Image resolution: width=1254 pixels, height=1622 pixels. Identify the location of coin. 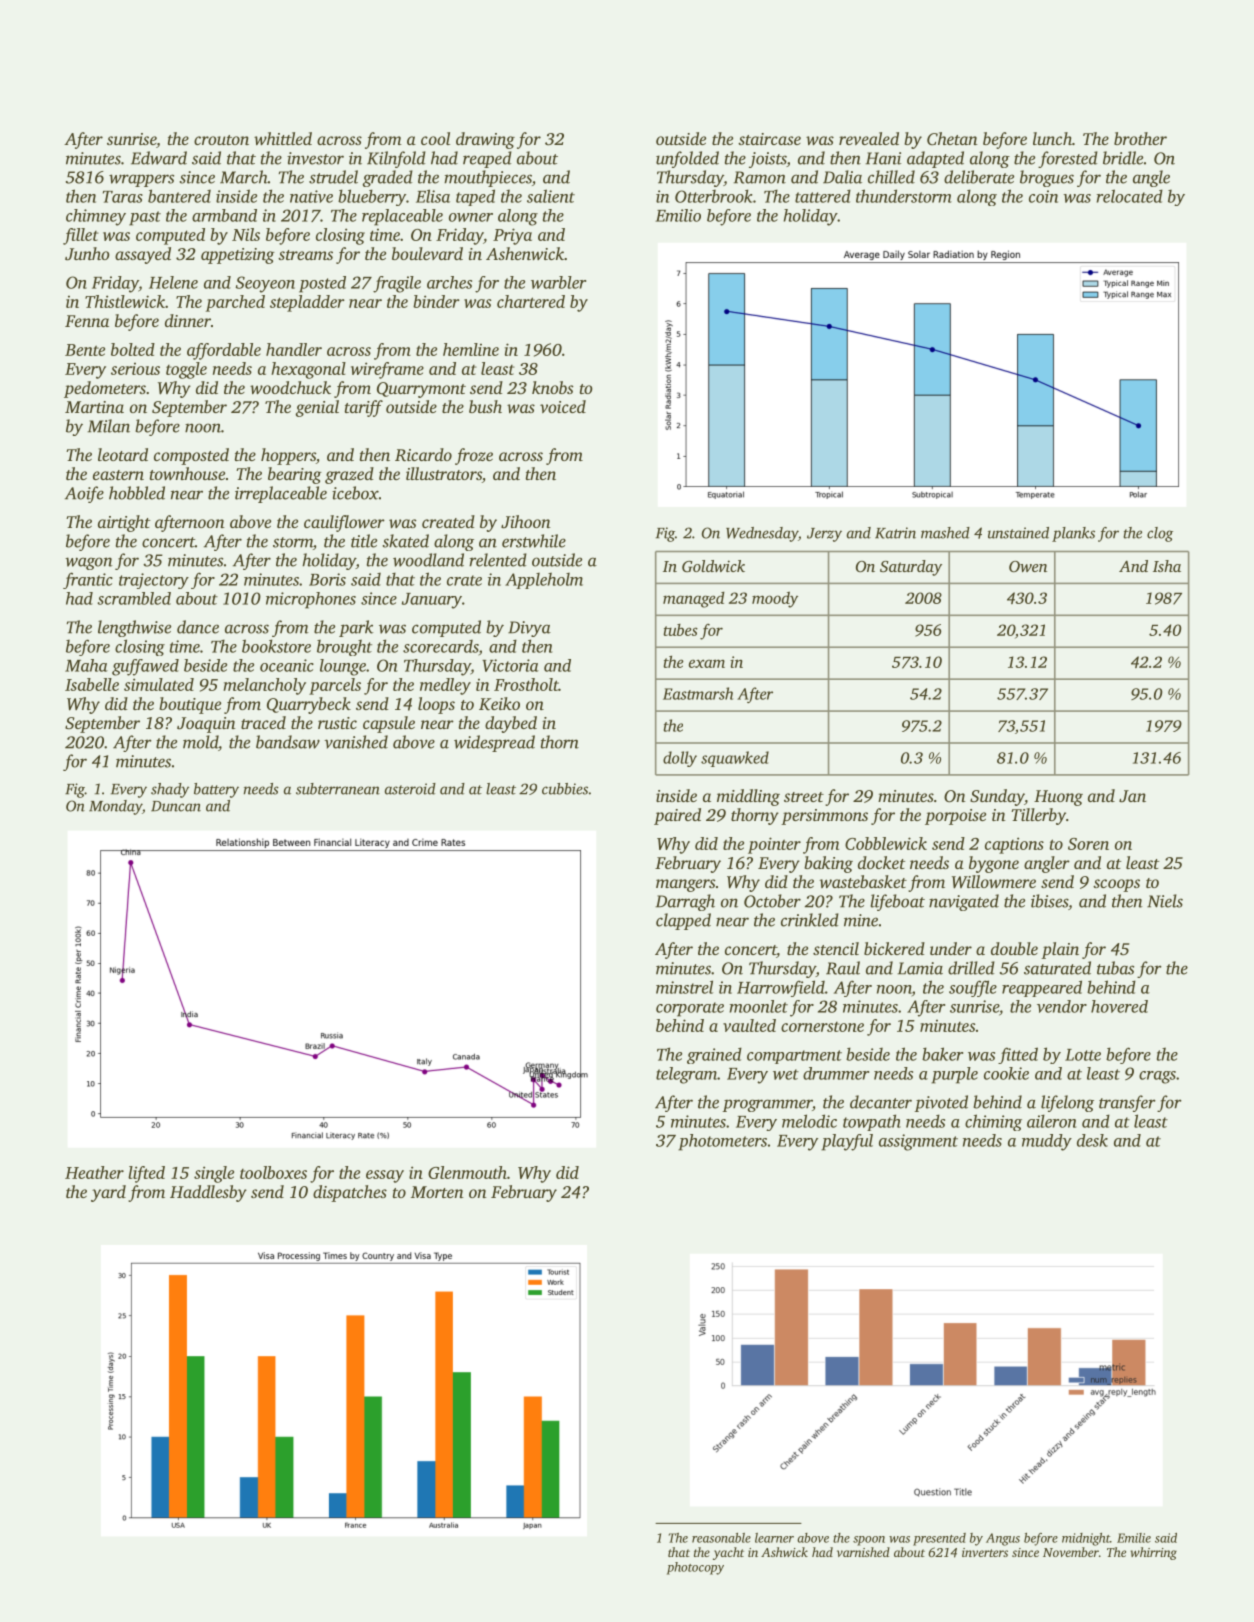
(1043, 196).
